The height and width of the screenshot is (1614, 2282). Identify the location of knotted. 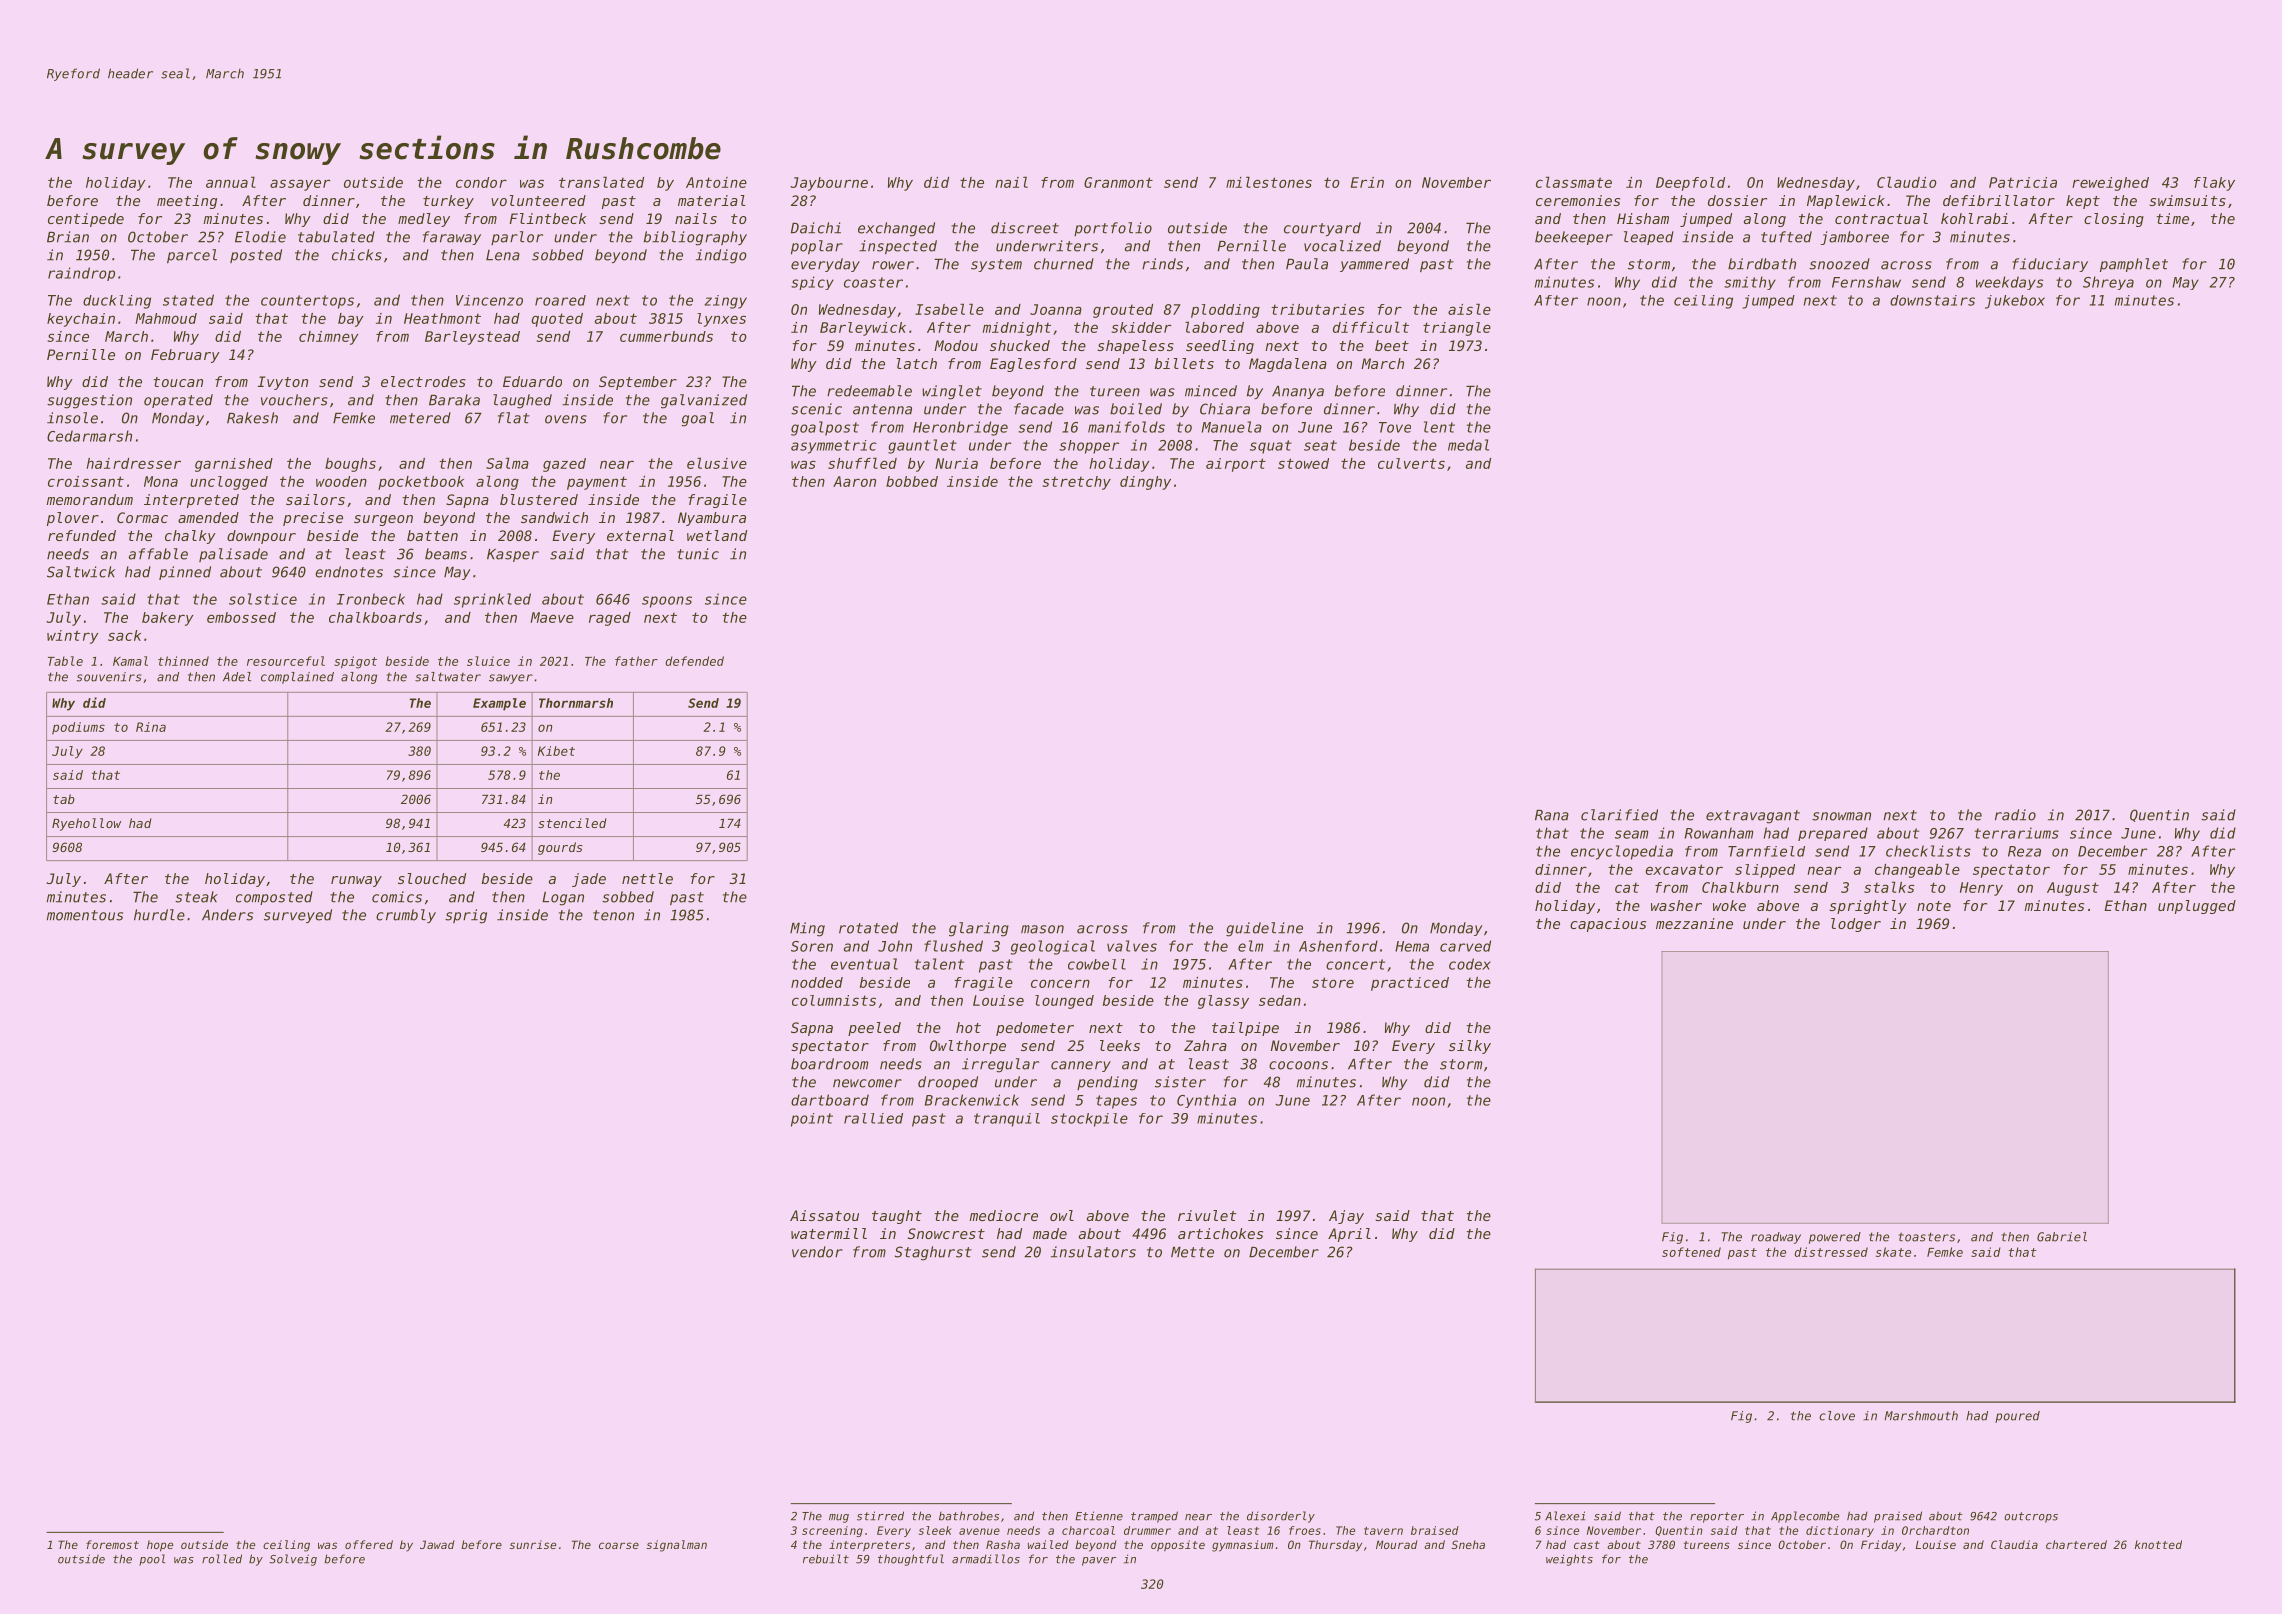
(2158, 1544).
